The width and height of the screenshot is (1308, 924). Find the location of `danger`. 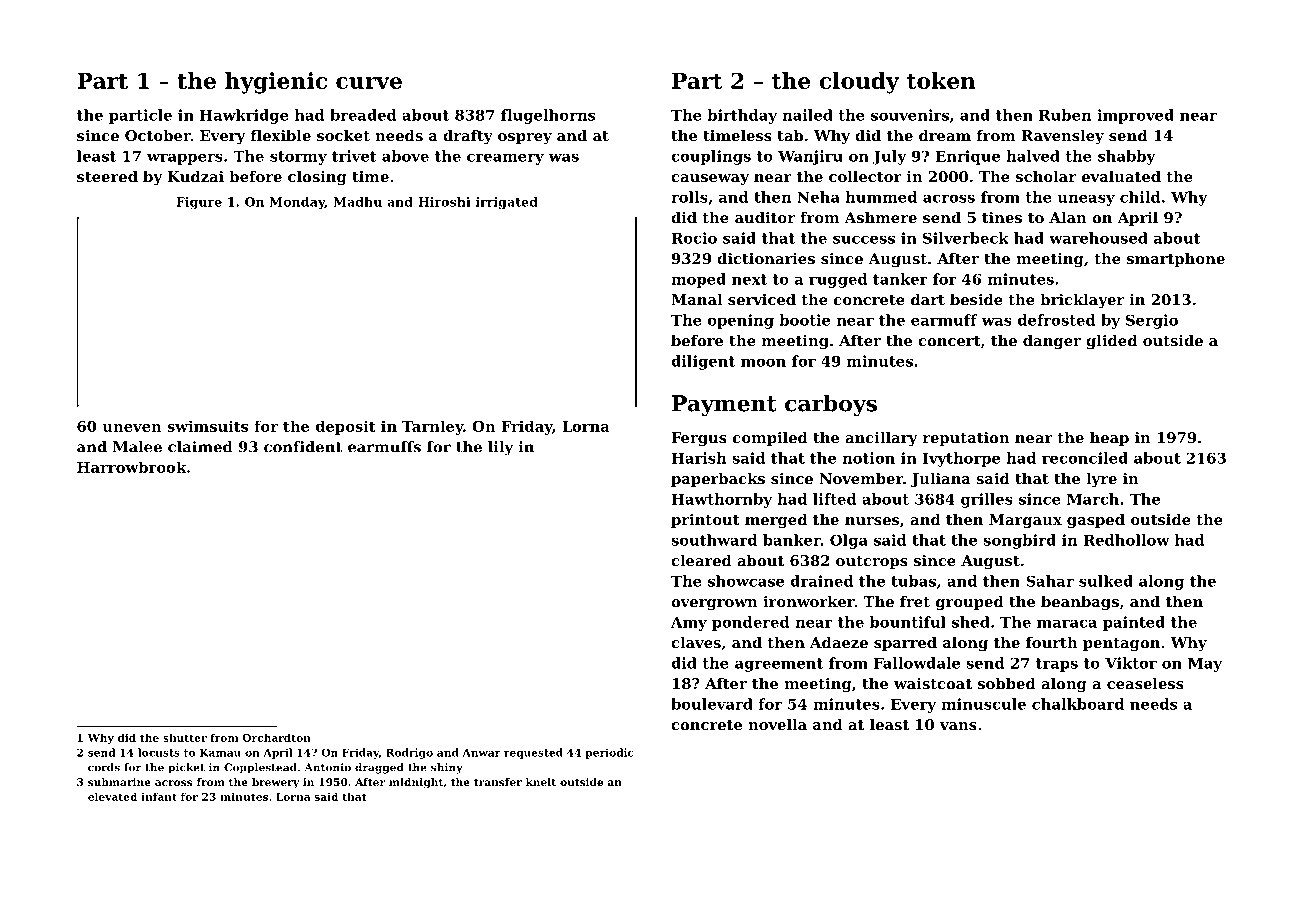

danger is located at coordinates (1052, 342).
